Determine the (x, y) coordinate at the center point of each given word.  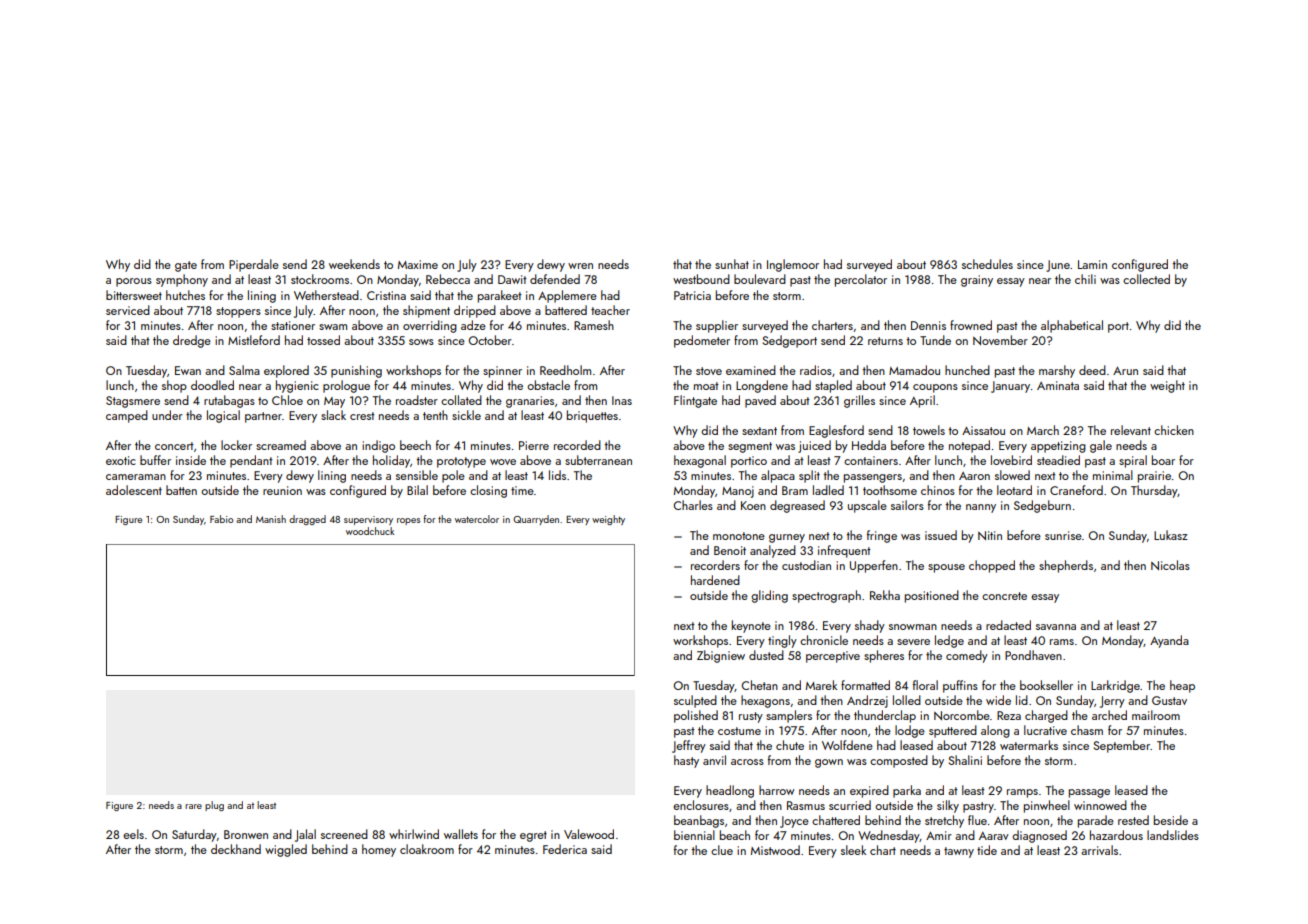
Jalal (305, 835)
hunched (967, 370)
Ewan (188, 370)
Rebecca (448, 279)
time (522, 490)
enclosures (701, 805)
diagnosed (1039, 836)
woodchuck (370, 531)
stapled (833, 386)
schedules (987, 264)
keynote (751, 626)
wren (580, 266)
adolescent (134, 490)
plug (214, 806)
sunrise (1063, 535)
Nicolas (1170, 565)
